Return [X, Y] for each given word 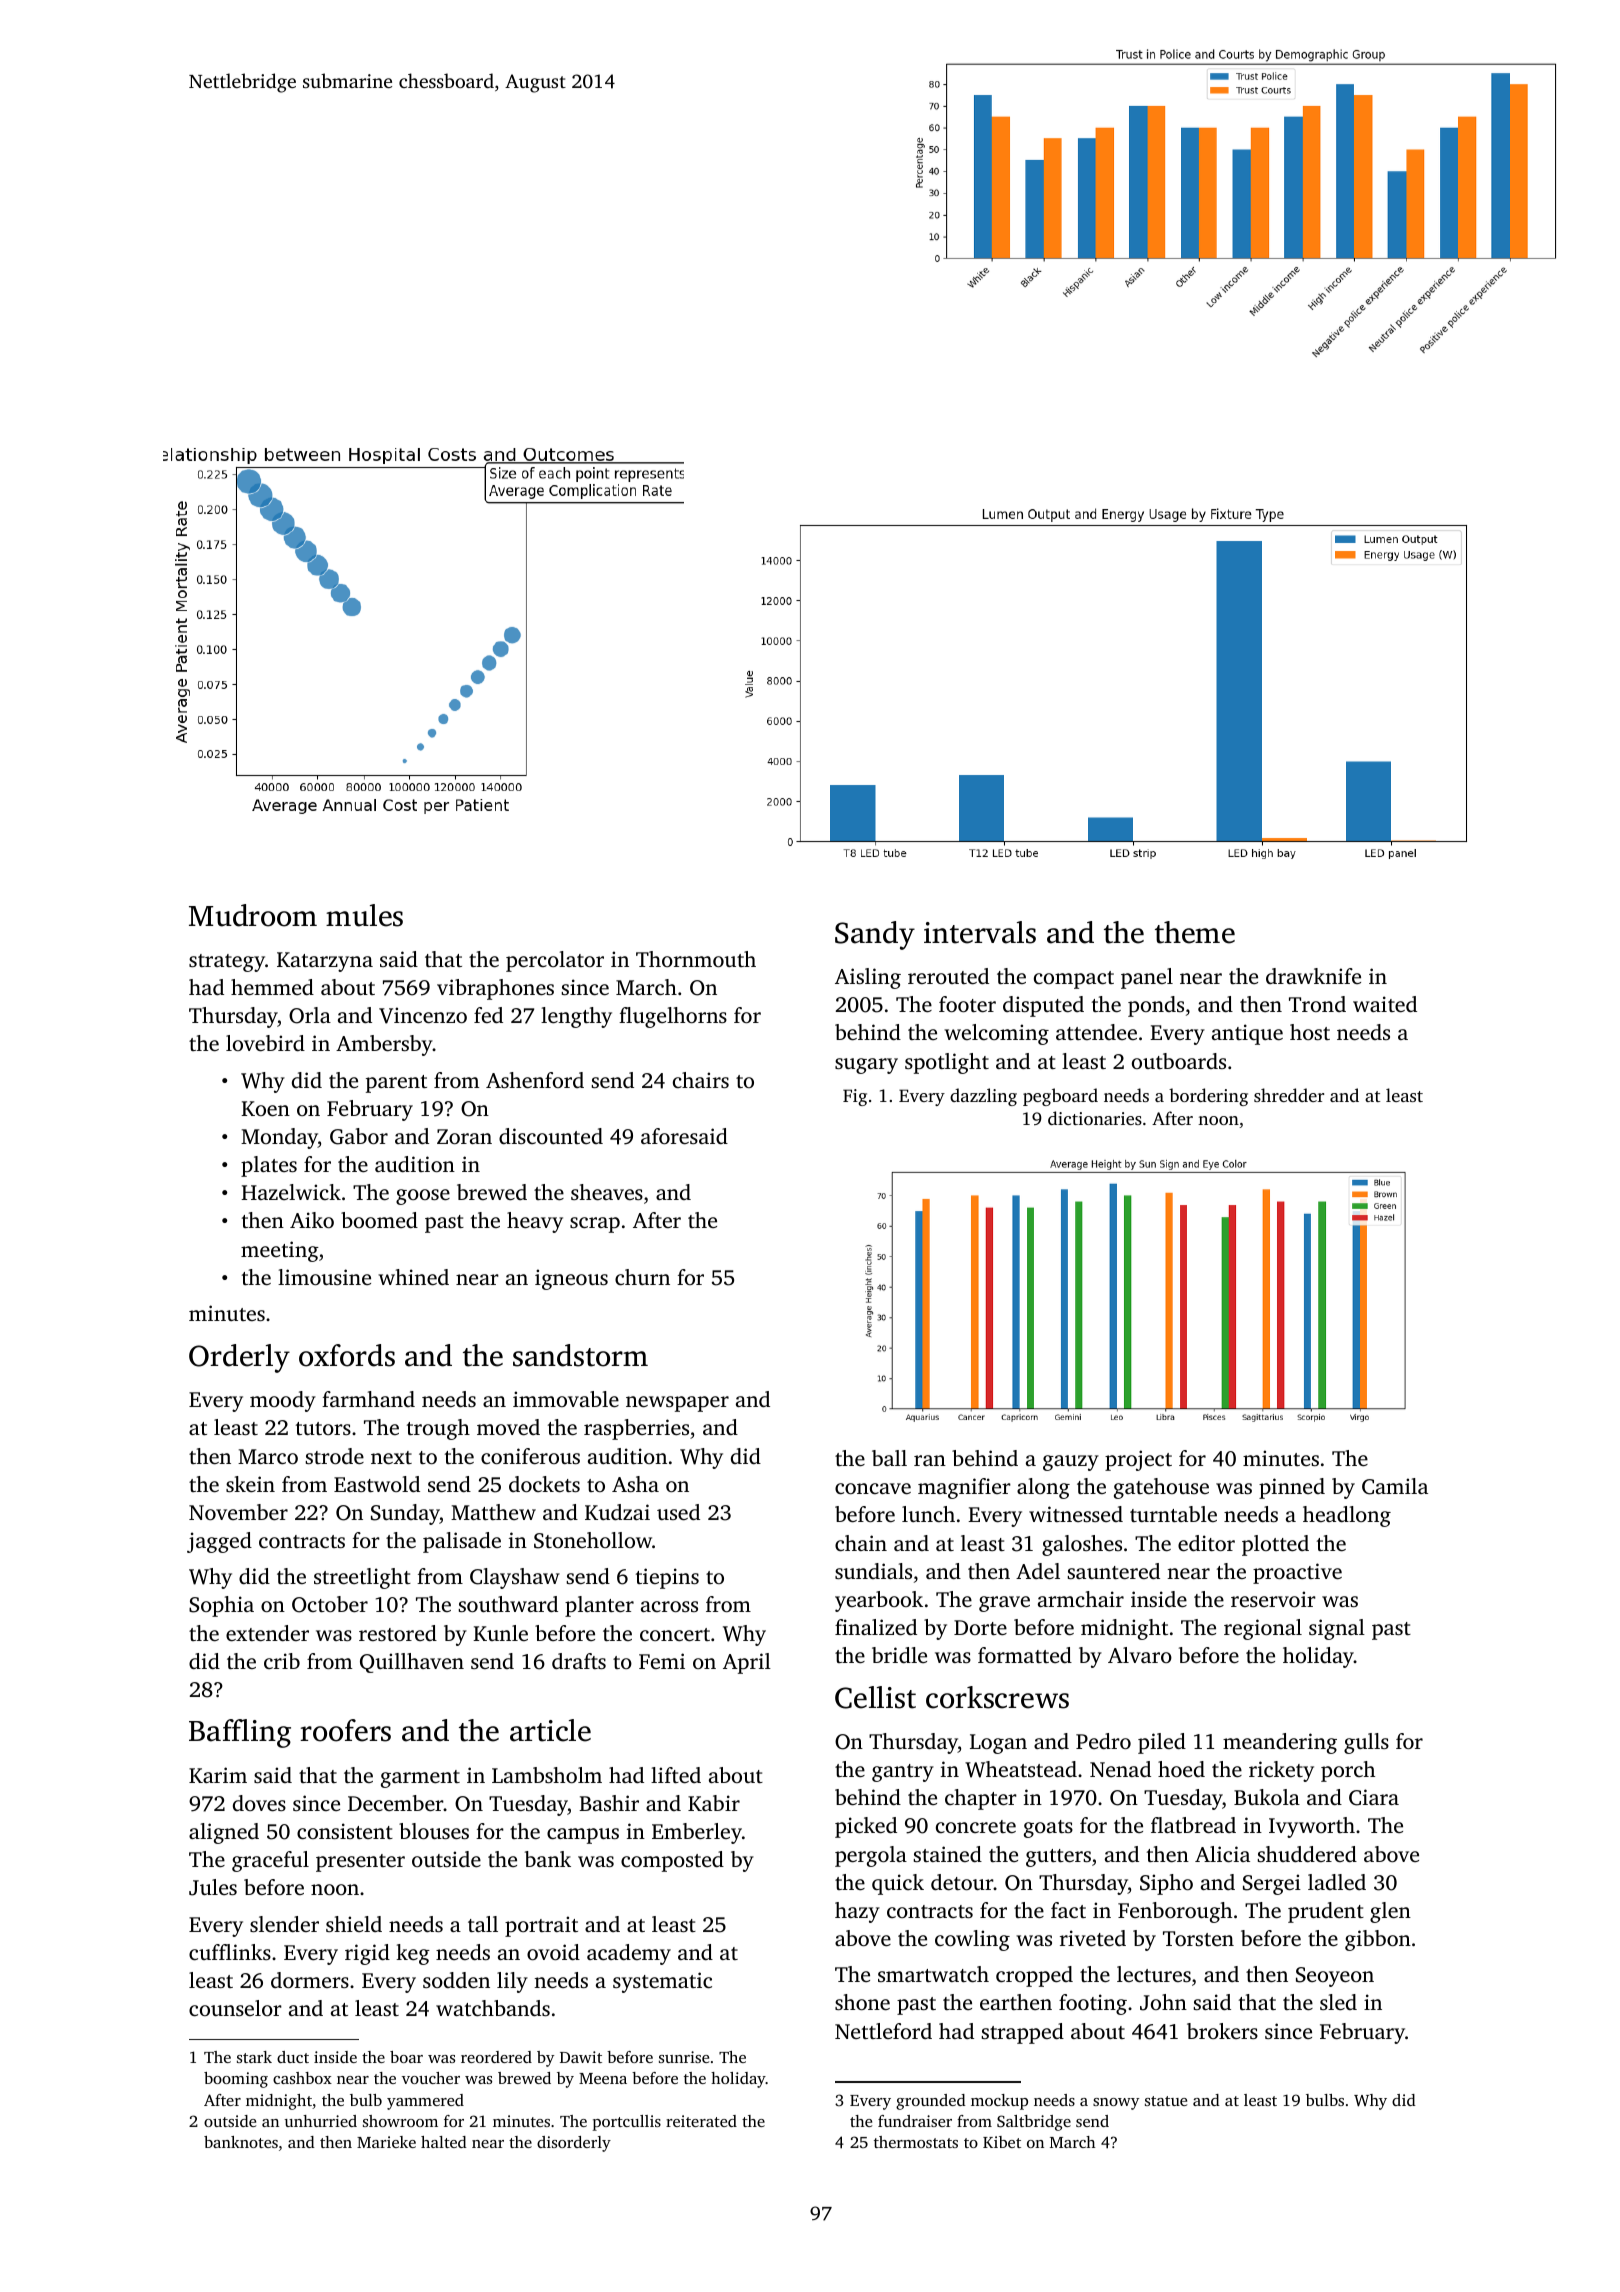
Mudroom [253, 915]
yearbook [879, 1601]
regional [1263, 1629]
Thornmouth [696, 959]
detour [962, 1882]
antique [1247, 1034]
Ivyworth [1312, 1827]
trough [438, 1429]
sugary [866, 1066]
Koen [265, 1108]
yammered [425, 2102]
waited [1385, 1004]
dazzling [983, 1097]
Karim [218, 1775]
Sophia [221, 1606]
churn [642, 1277]
